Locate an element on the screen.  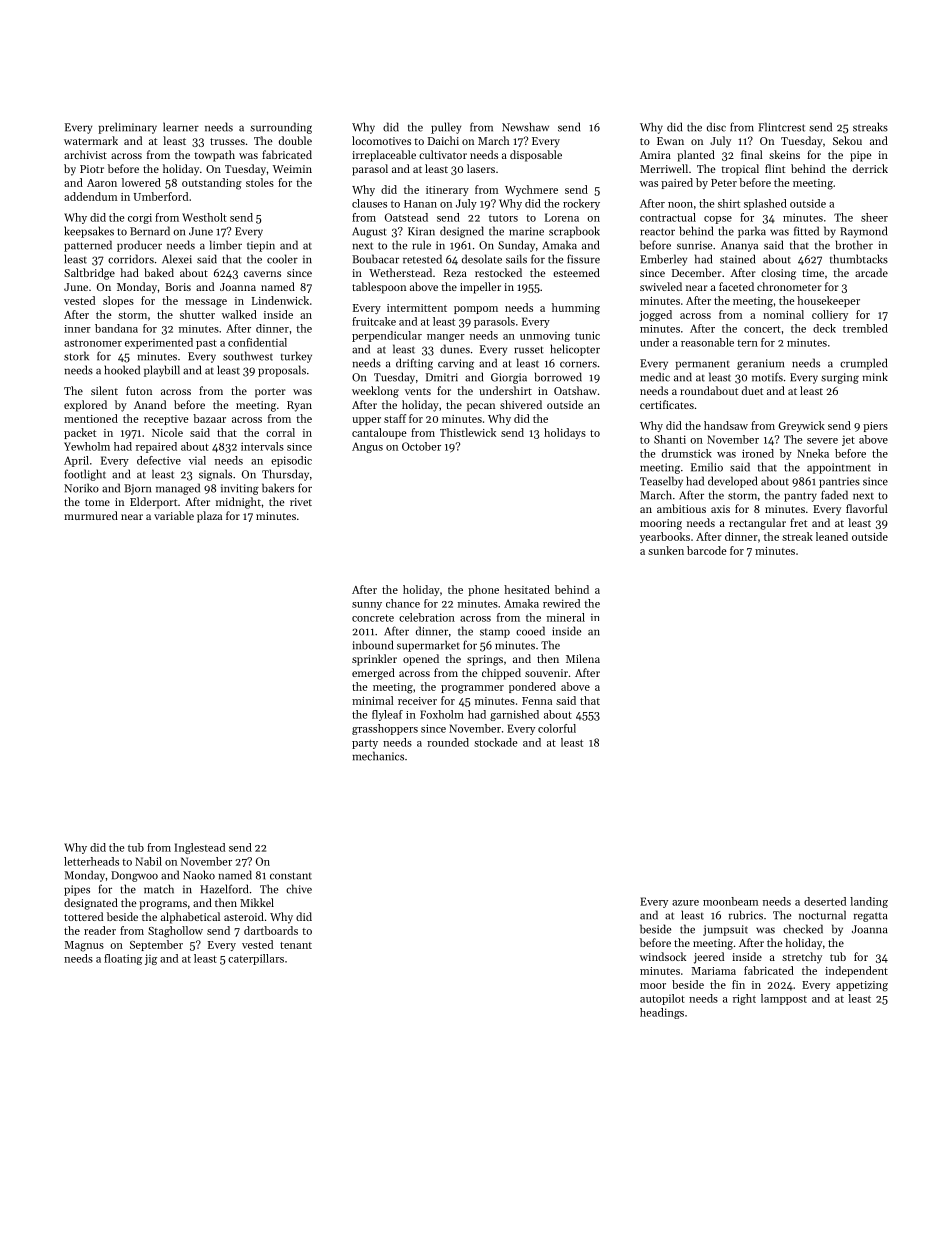
moonbeam is located at coordinates (730, 901).
